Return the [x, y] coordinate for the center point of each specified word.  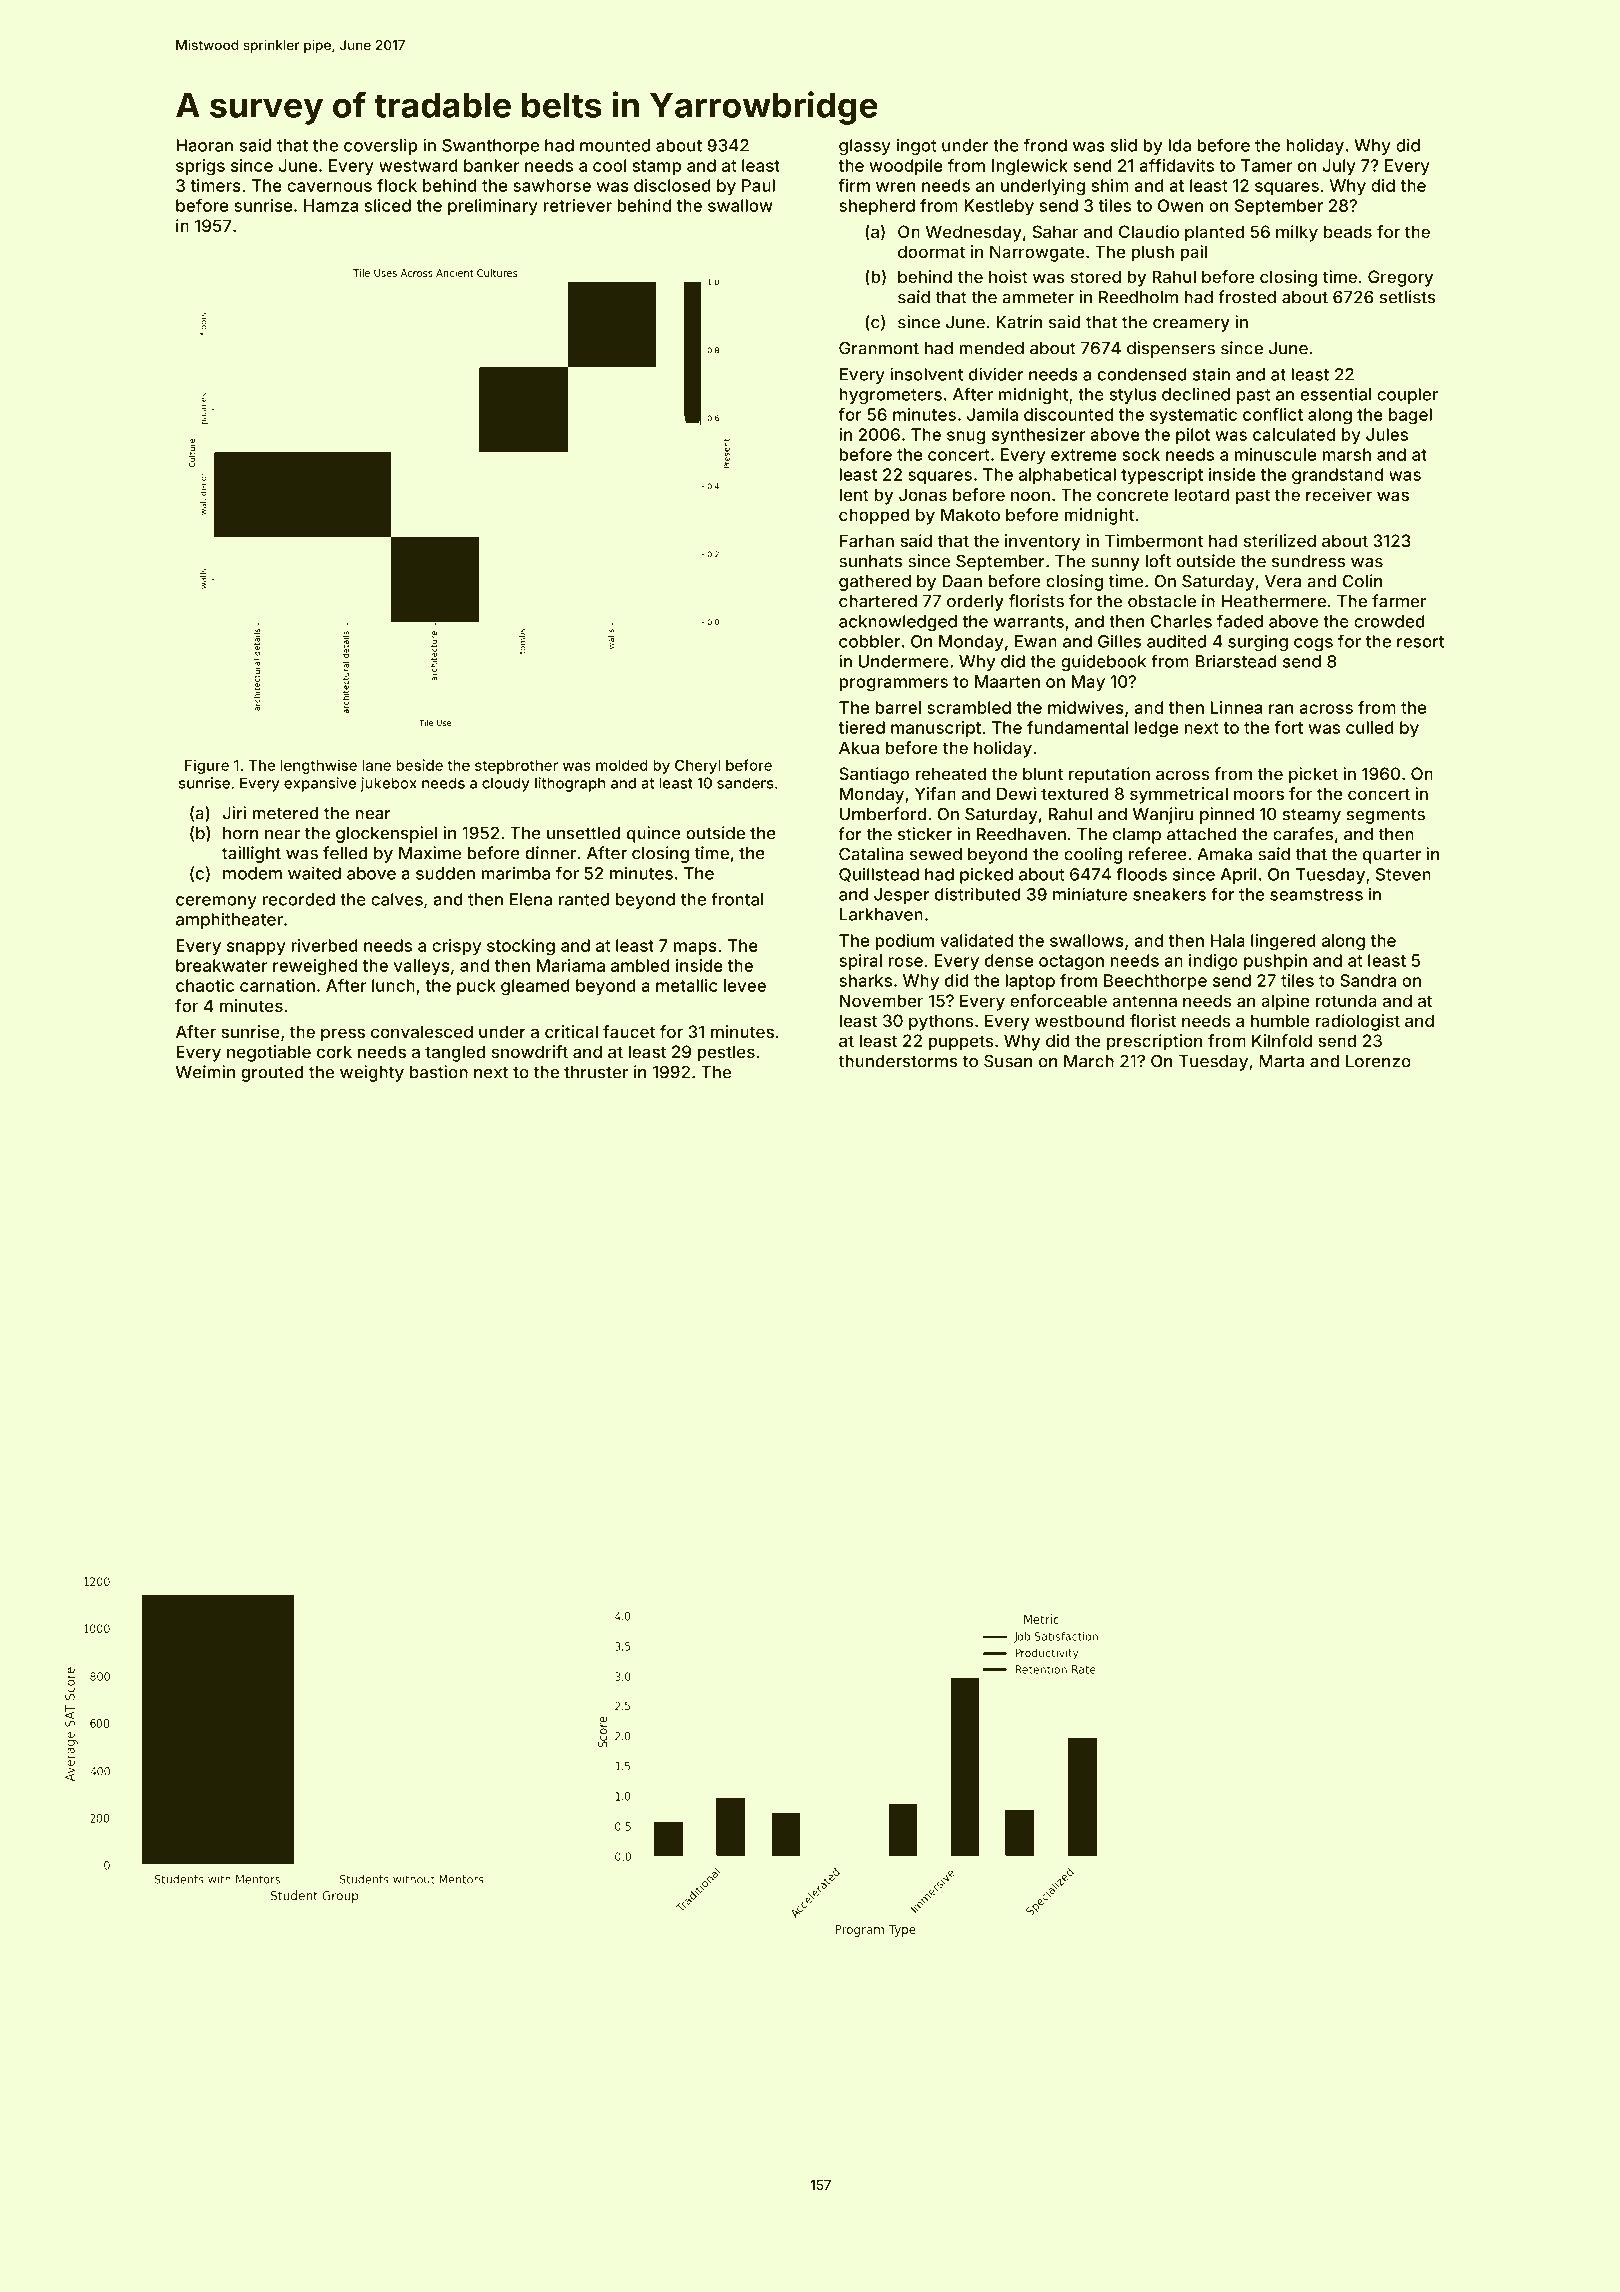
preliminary [493, 207]
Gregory [1400, 278]
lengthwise [319, 766]
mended [991, 348]
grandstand [1337, 476]
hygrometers [891, 396]
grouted [272, 1074]
